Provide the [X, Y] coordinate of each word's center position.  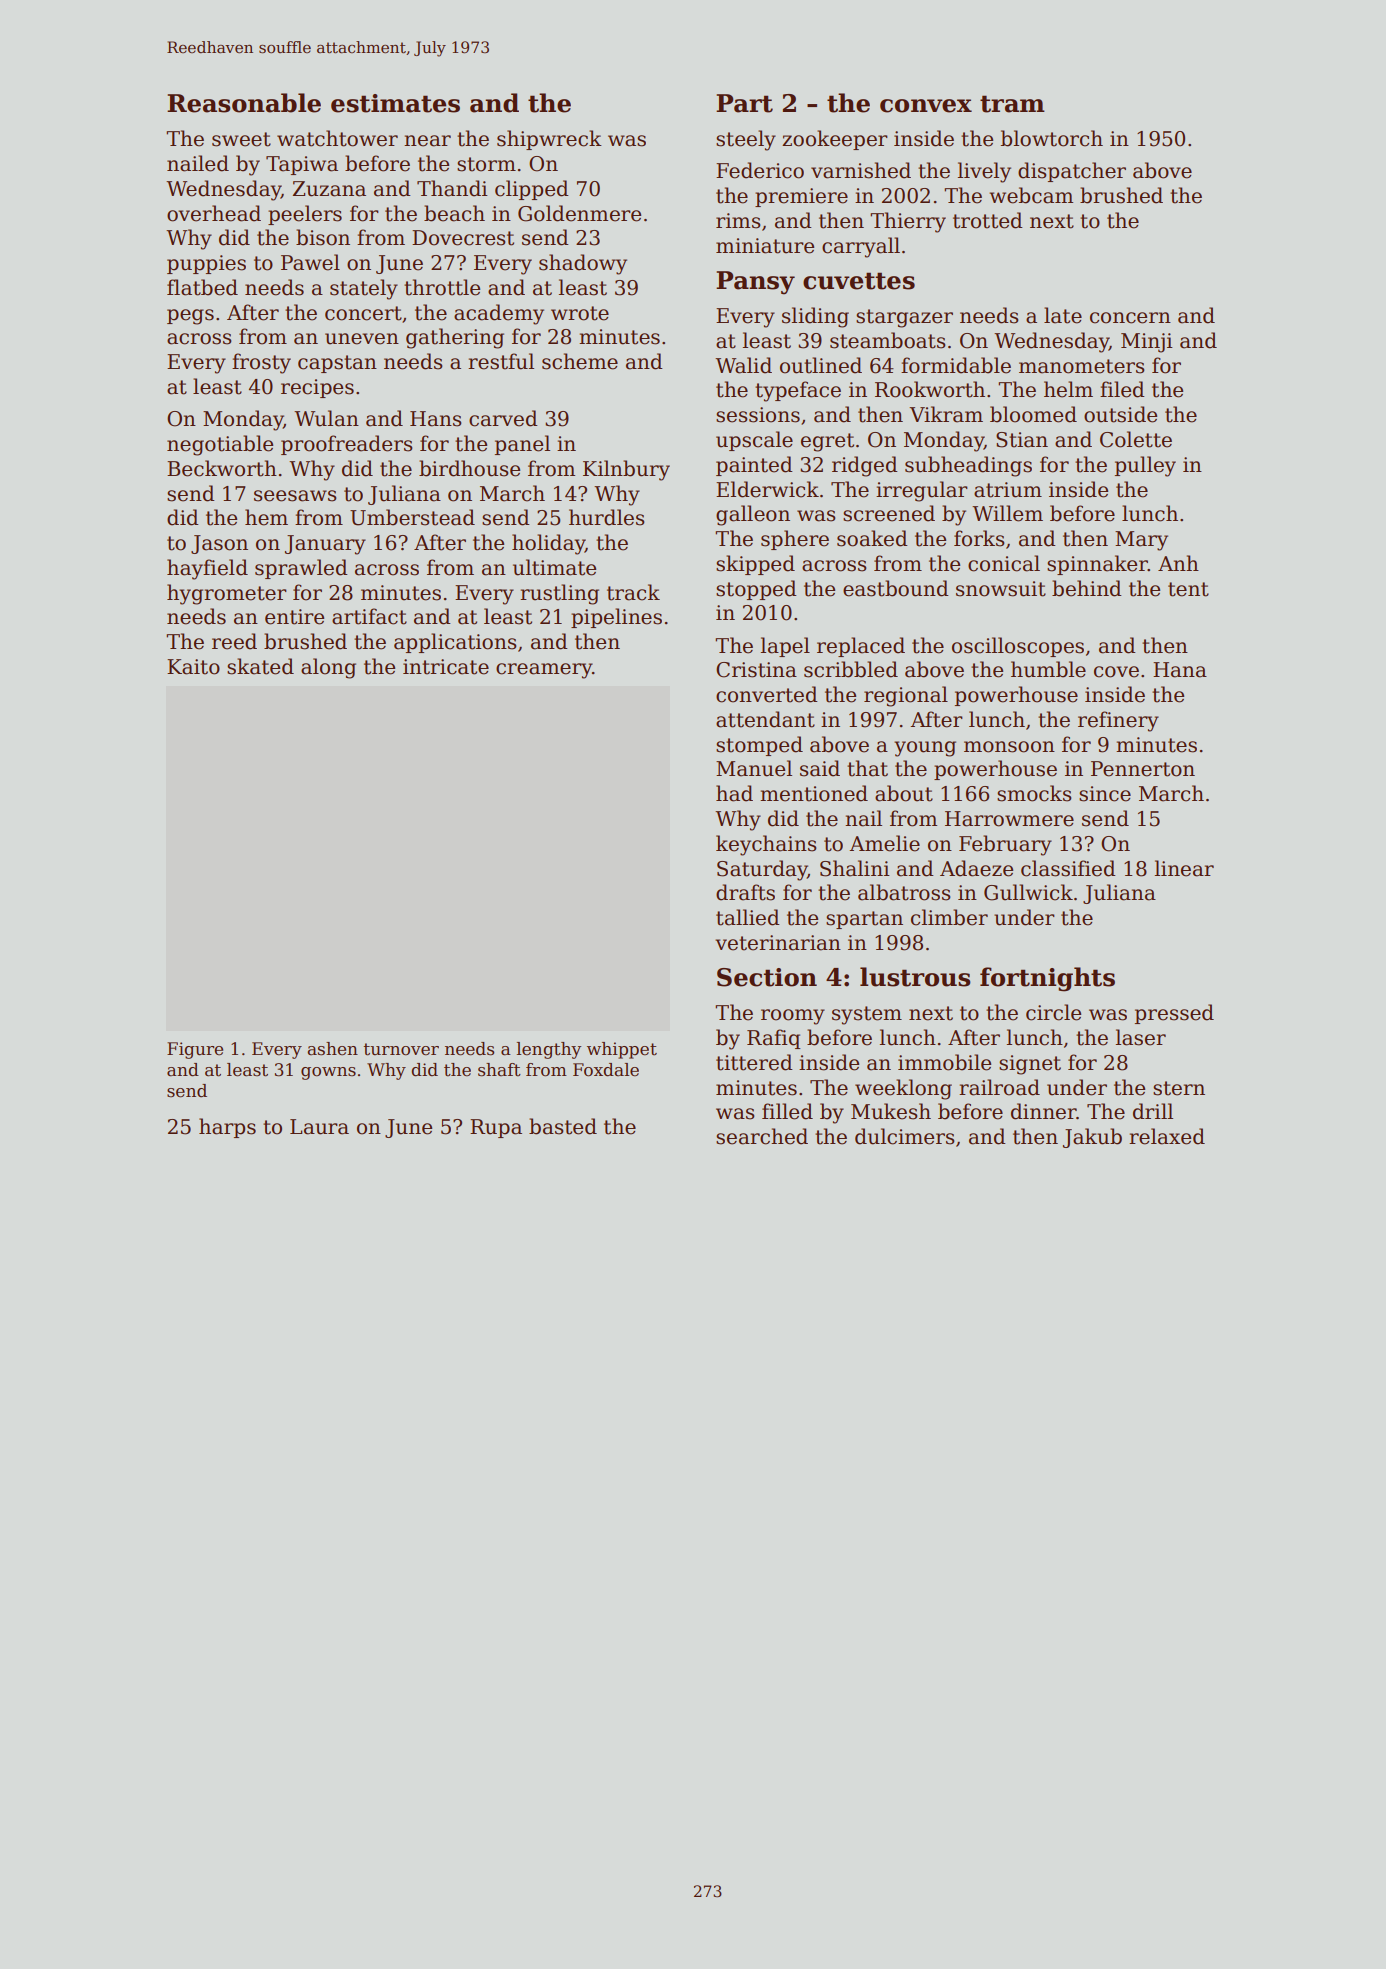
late [1063, 315]
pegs [190, 317]
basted [563, 1126]
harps [227, 1128]
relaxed [1167, 1136]
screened [889, 513]
